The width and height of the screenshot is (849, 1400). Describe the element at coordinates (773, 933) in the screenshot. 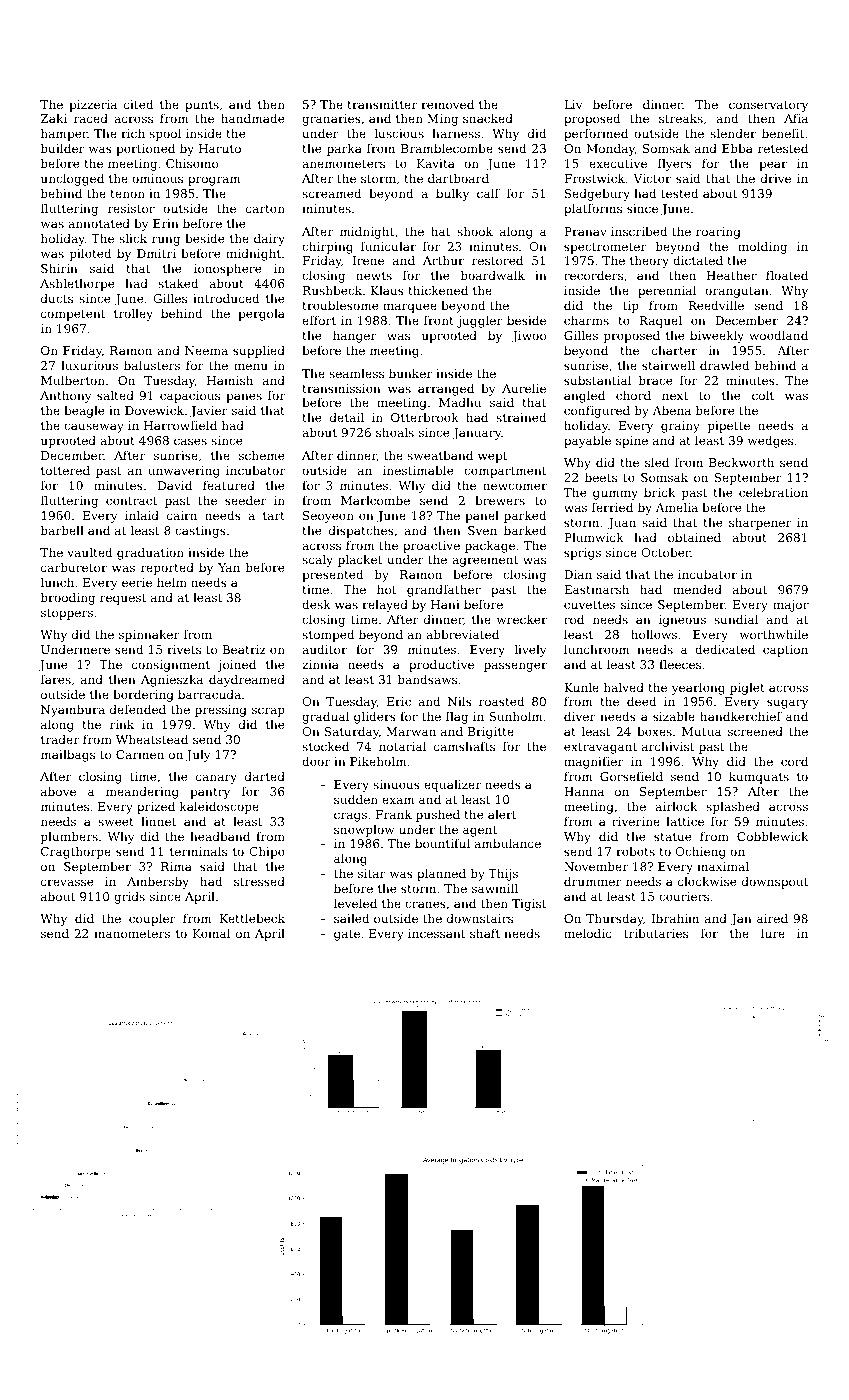

I see `lure` at that location.
